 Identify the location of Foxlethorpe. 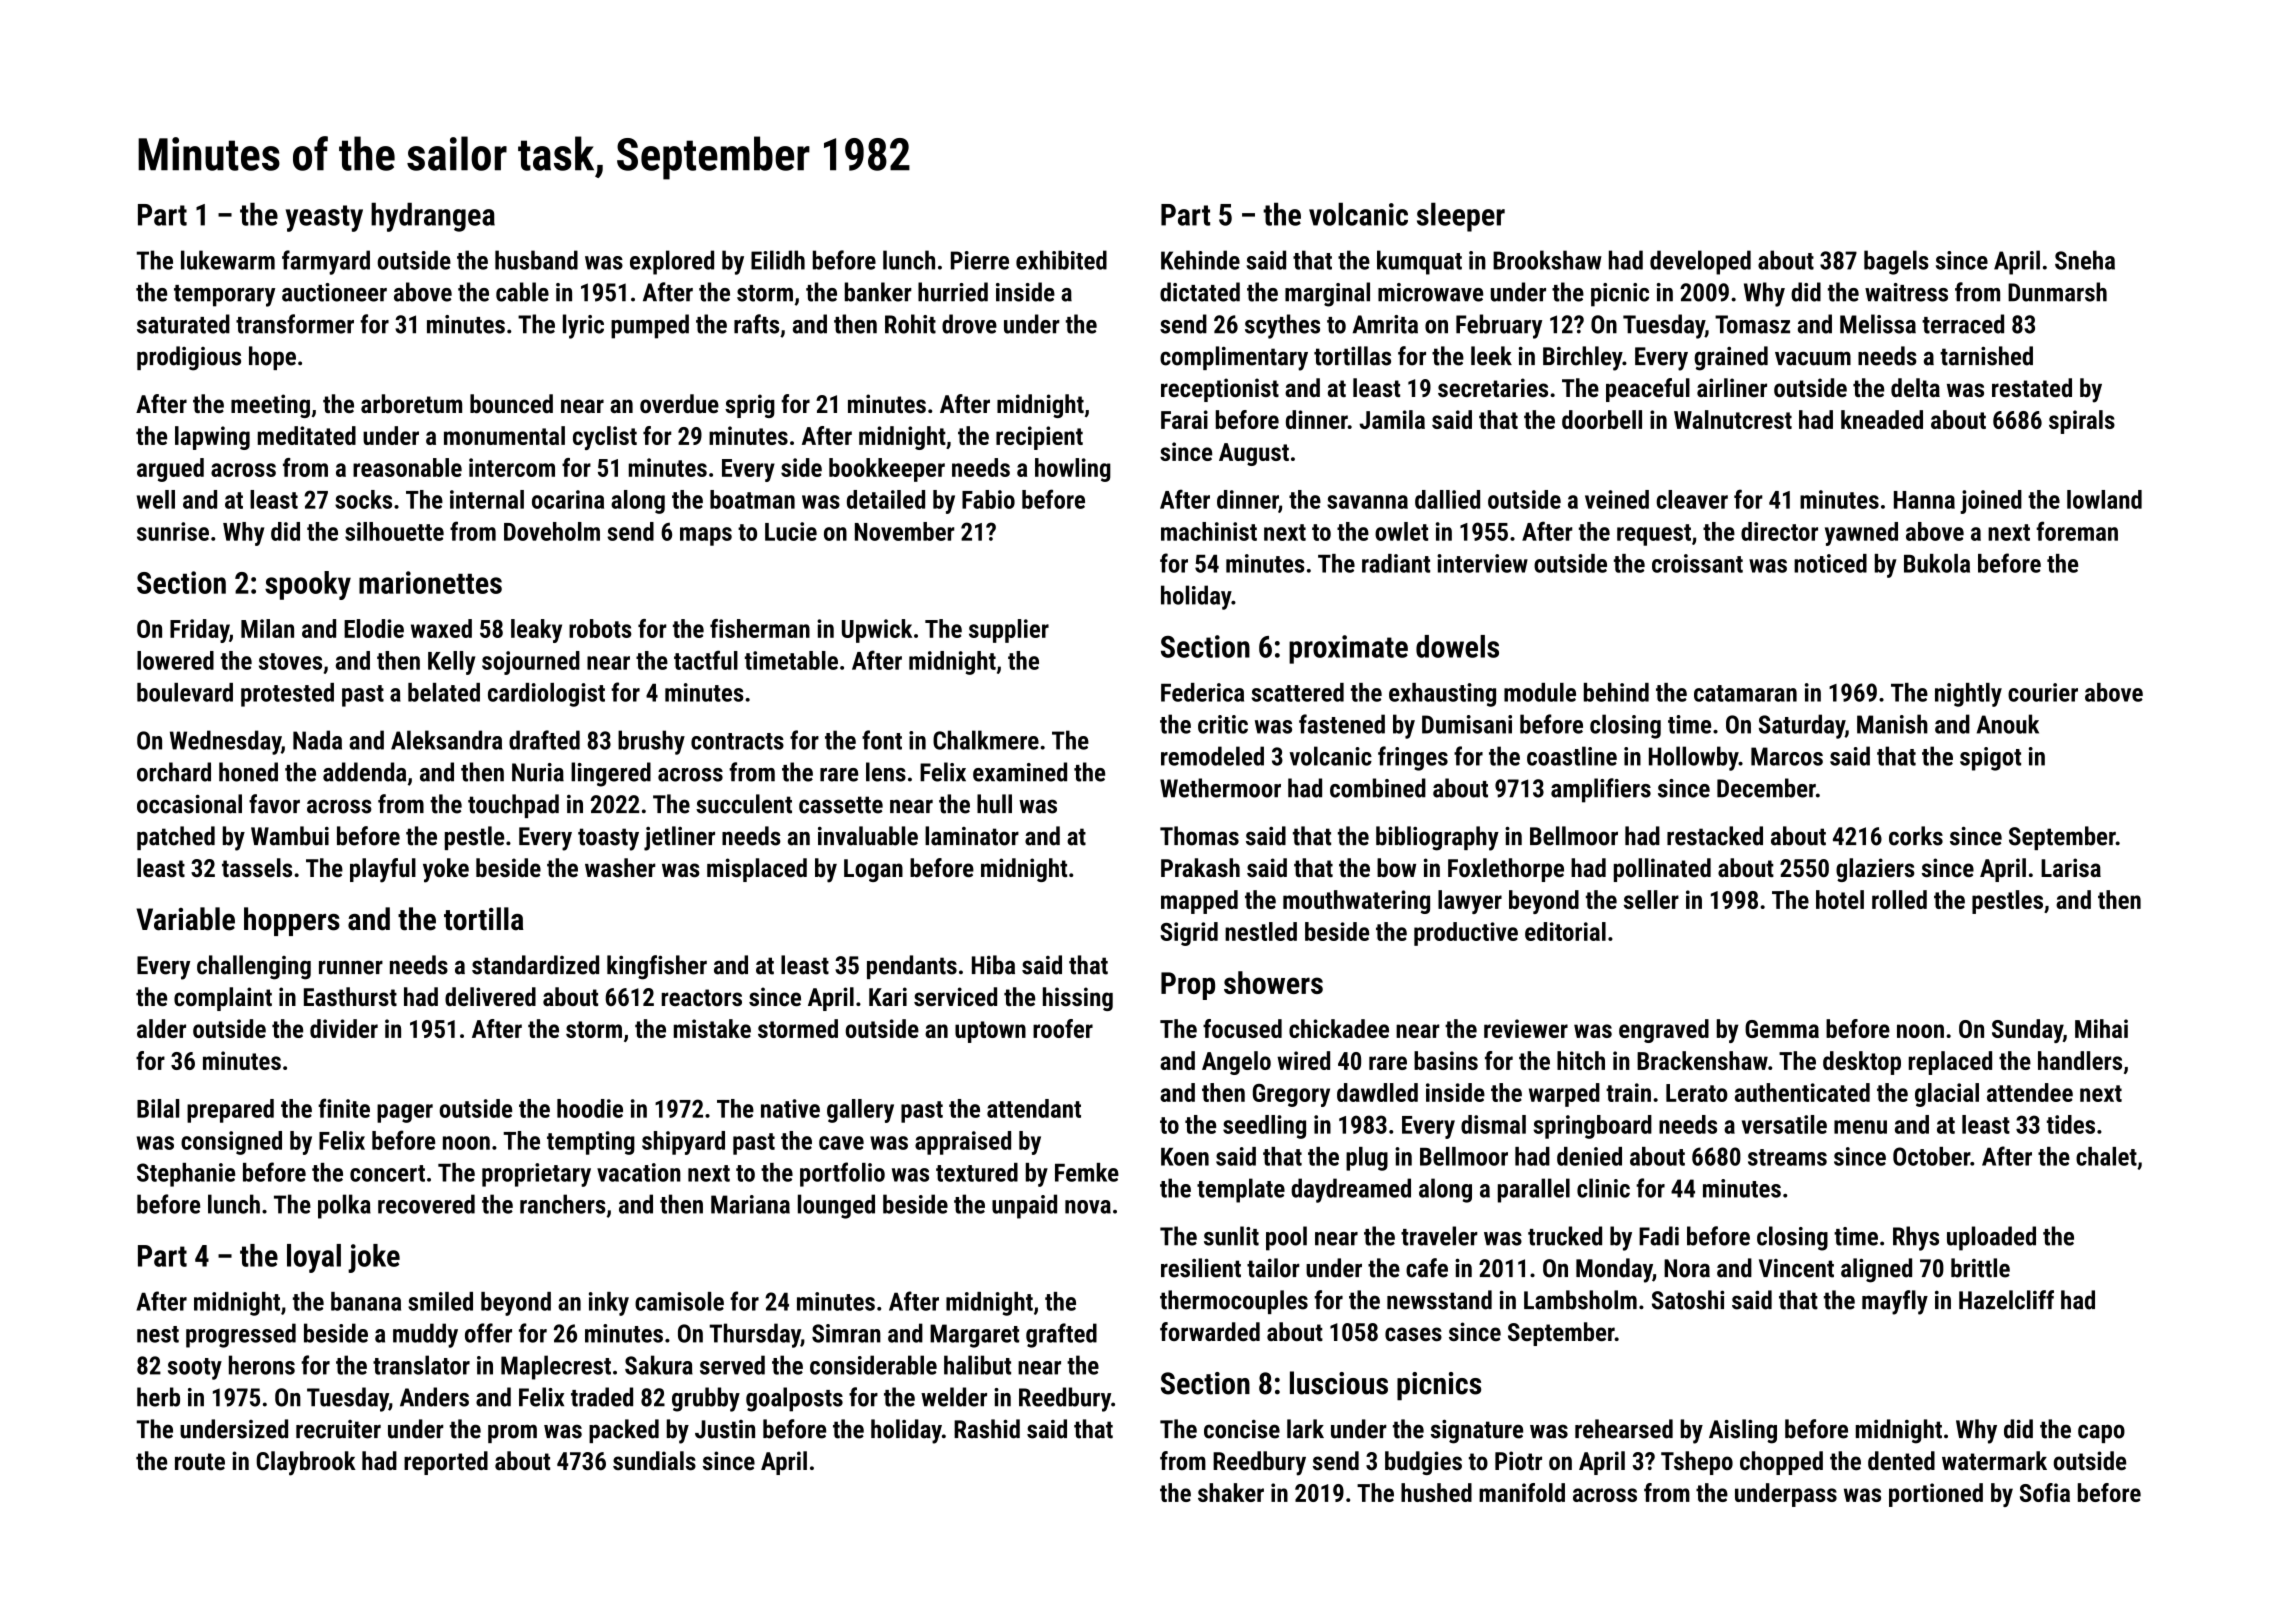
(1506, 870).
